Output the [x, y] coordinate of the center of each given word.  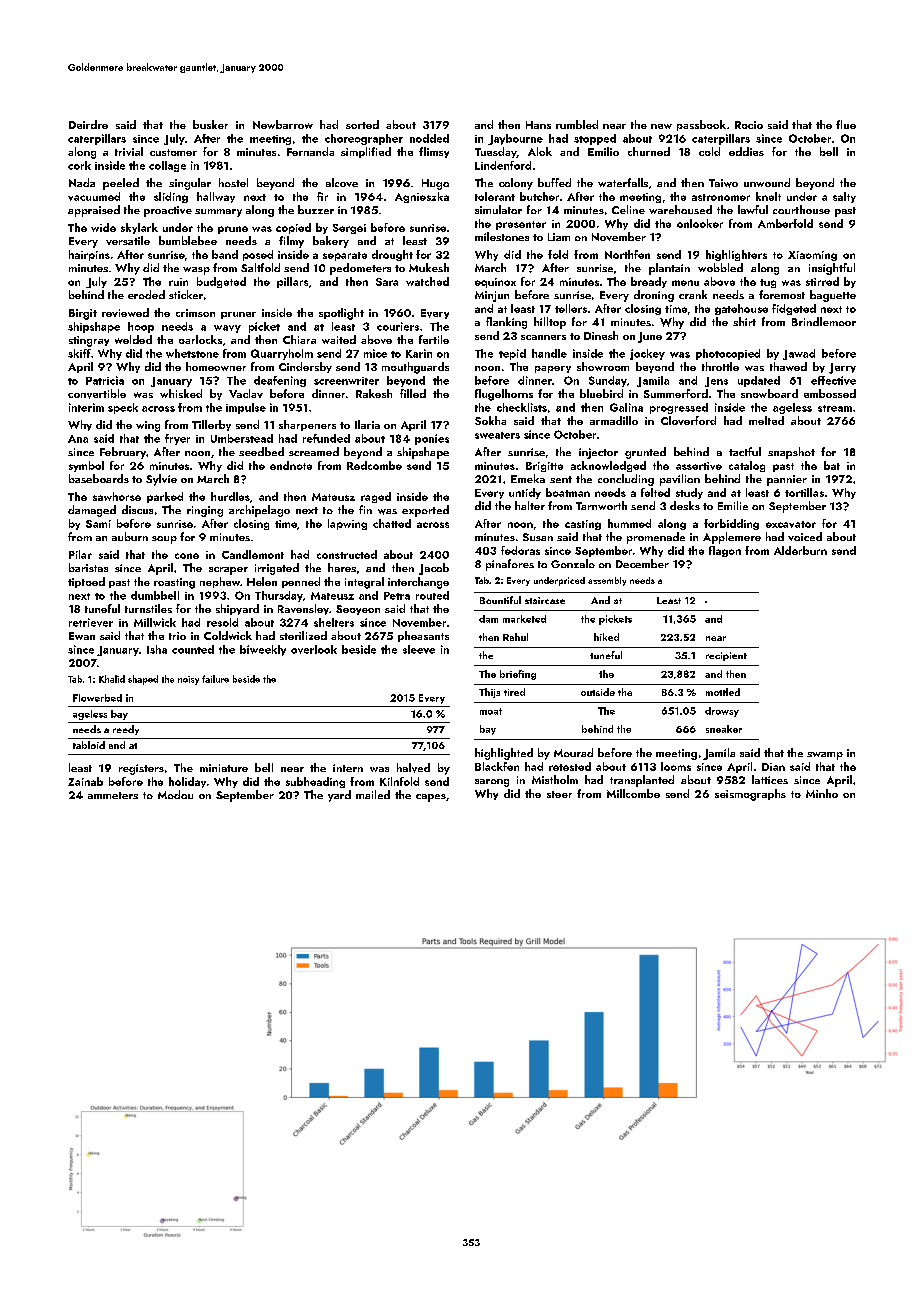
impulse [246, 408]
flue [846, 124]
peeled [121, 184]
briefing [518, 675]
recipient [726, 656]
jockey [647, 354]
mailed [373, 794]
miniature [224, 768]
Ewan [82, 636]
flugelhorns [504, 395]
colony [516, 184]
